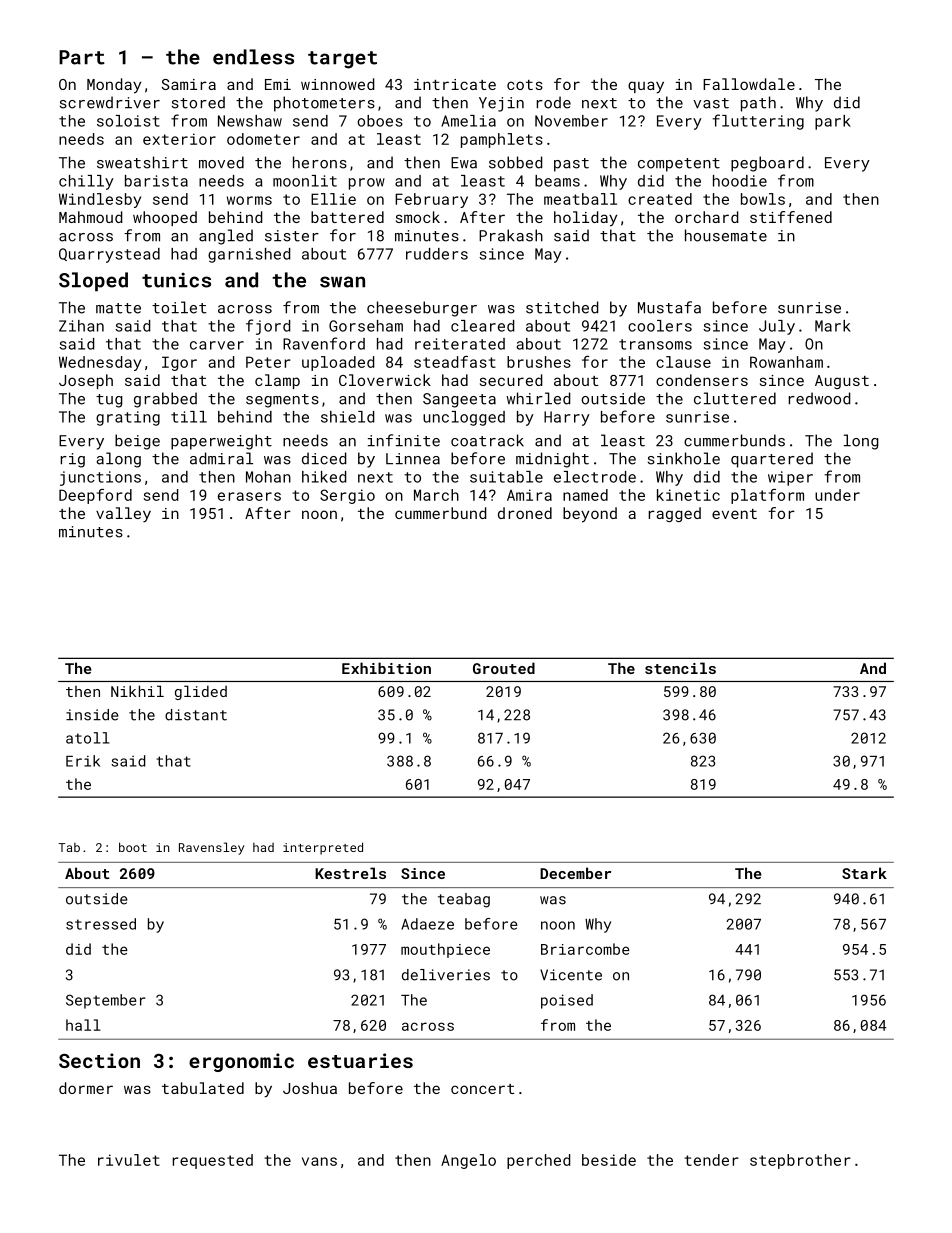 The image size is (952, 1233). Describe the element at coordinates (800, 1161) in the screenshot. I see `stepbrother` at that location.
